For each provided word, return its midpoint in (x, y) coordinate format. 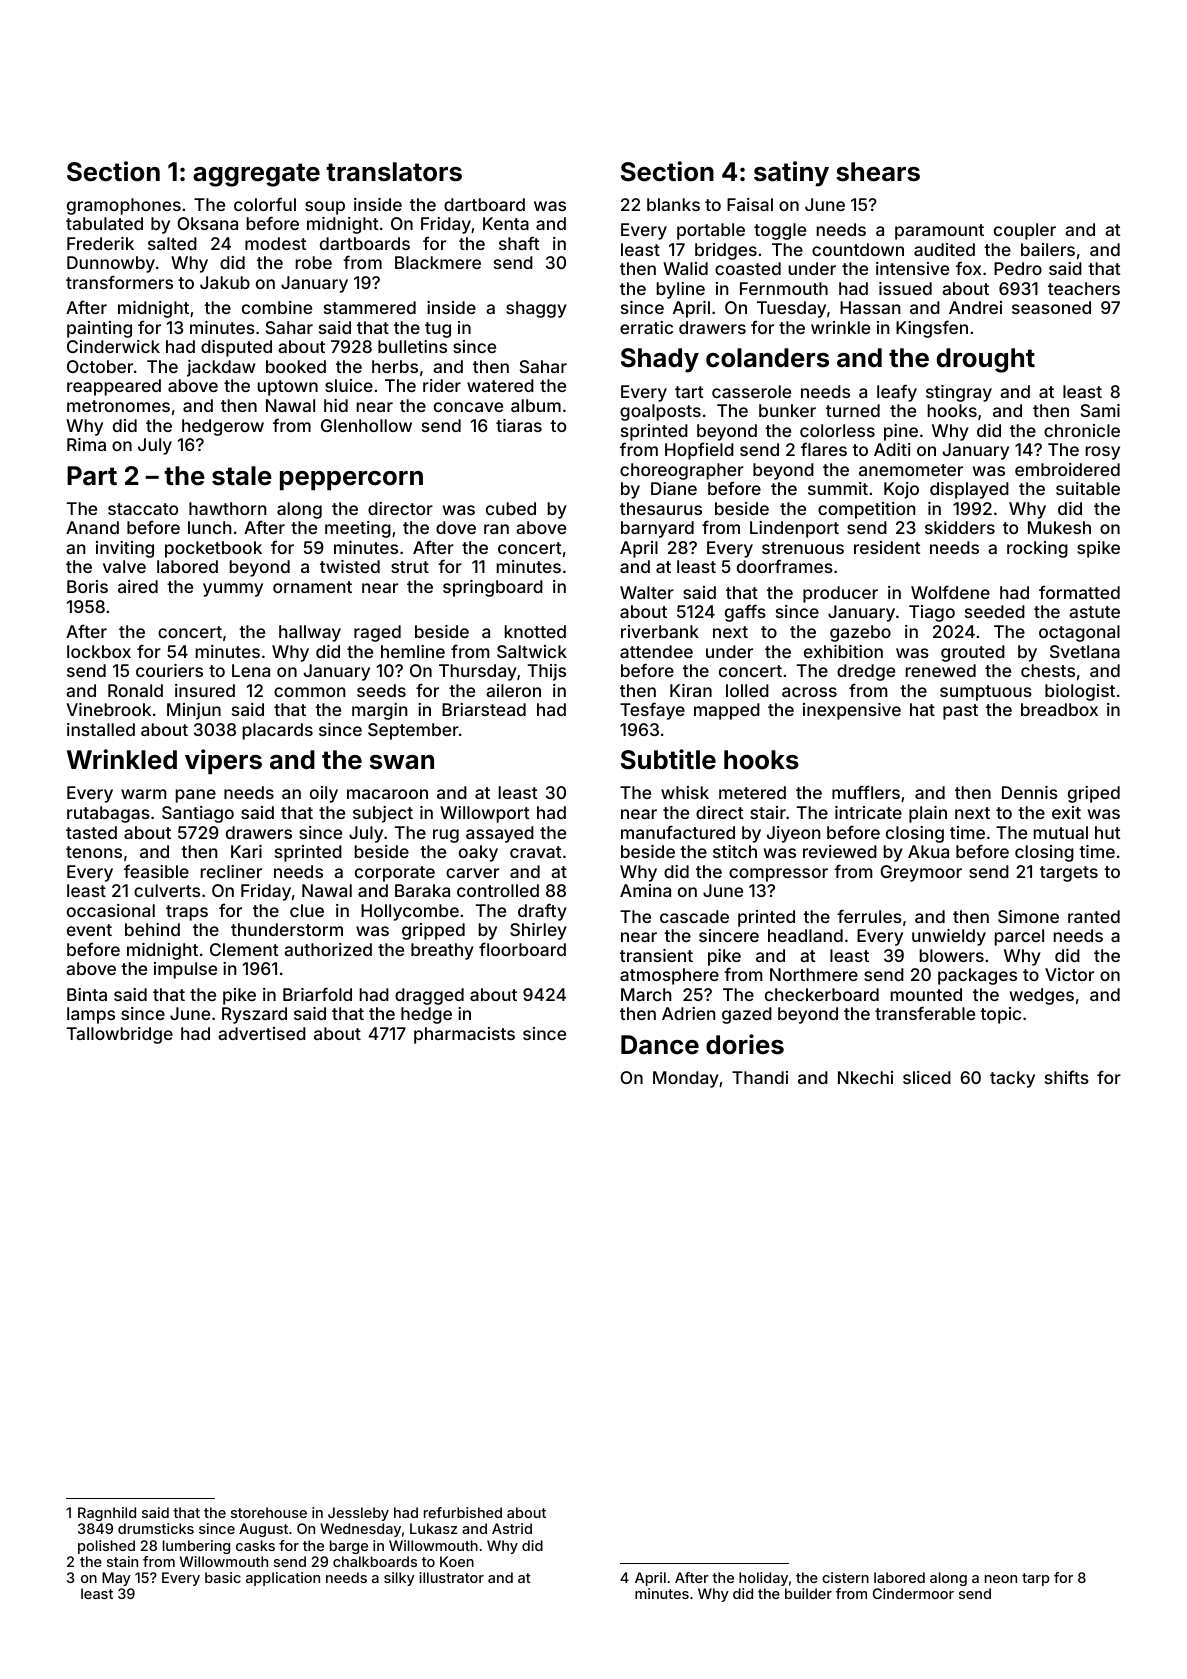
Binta (87, 994)
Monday (686, 1079)
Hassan (870, 307)
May (116, 1579)
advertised (262, 1033)
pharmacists (464, 1035)
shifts (1067, 1077)
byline (681, 290)
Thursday (478, 672)
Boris (87, 586)
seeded (995, 611)
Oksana (207, 223)
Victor (1069, 974)
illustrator (452, 1577)
